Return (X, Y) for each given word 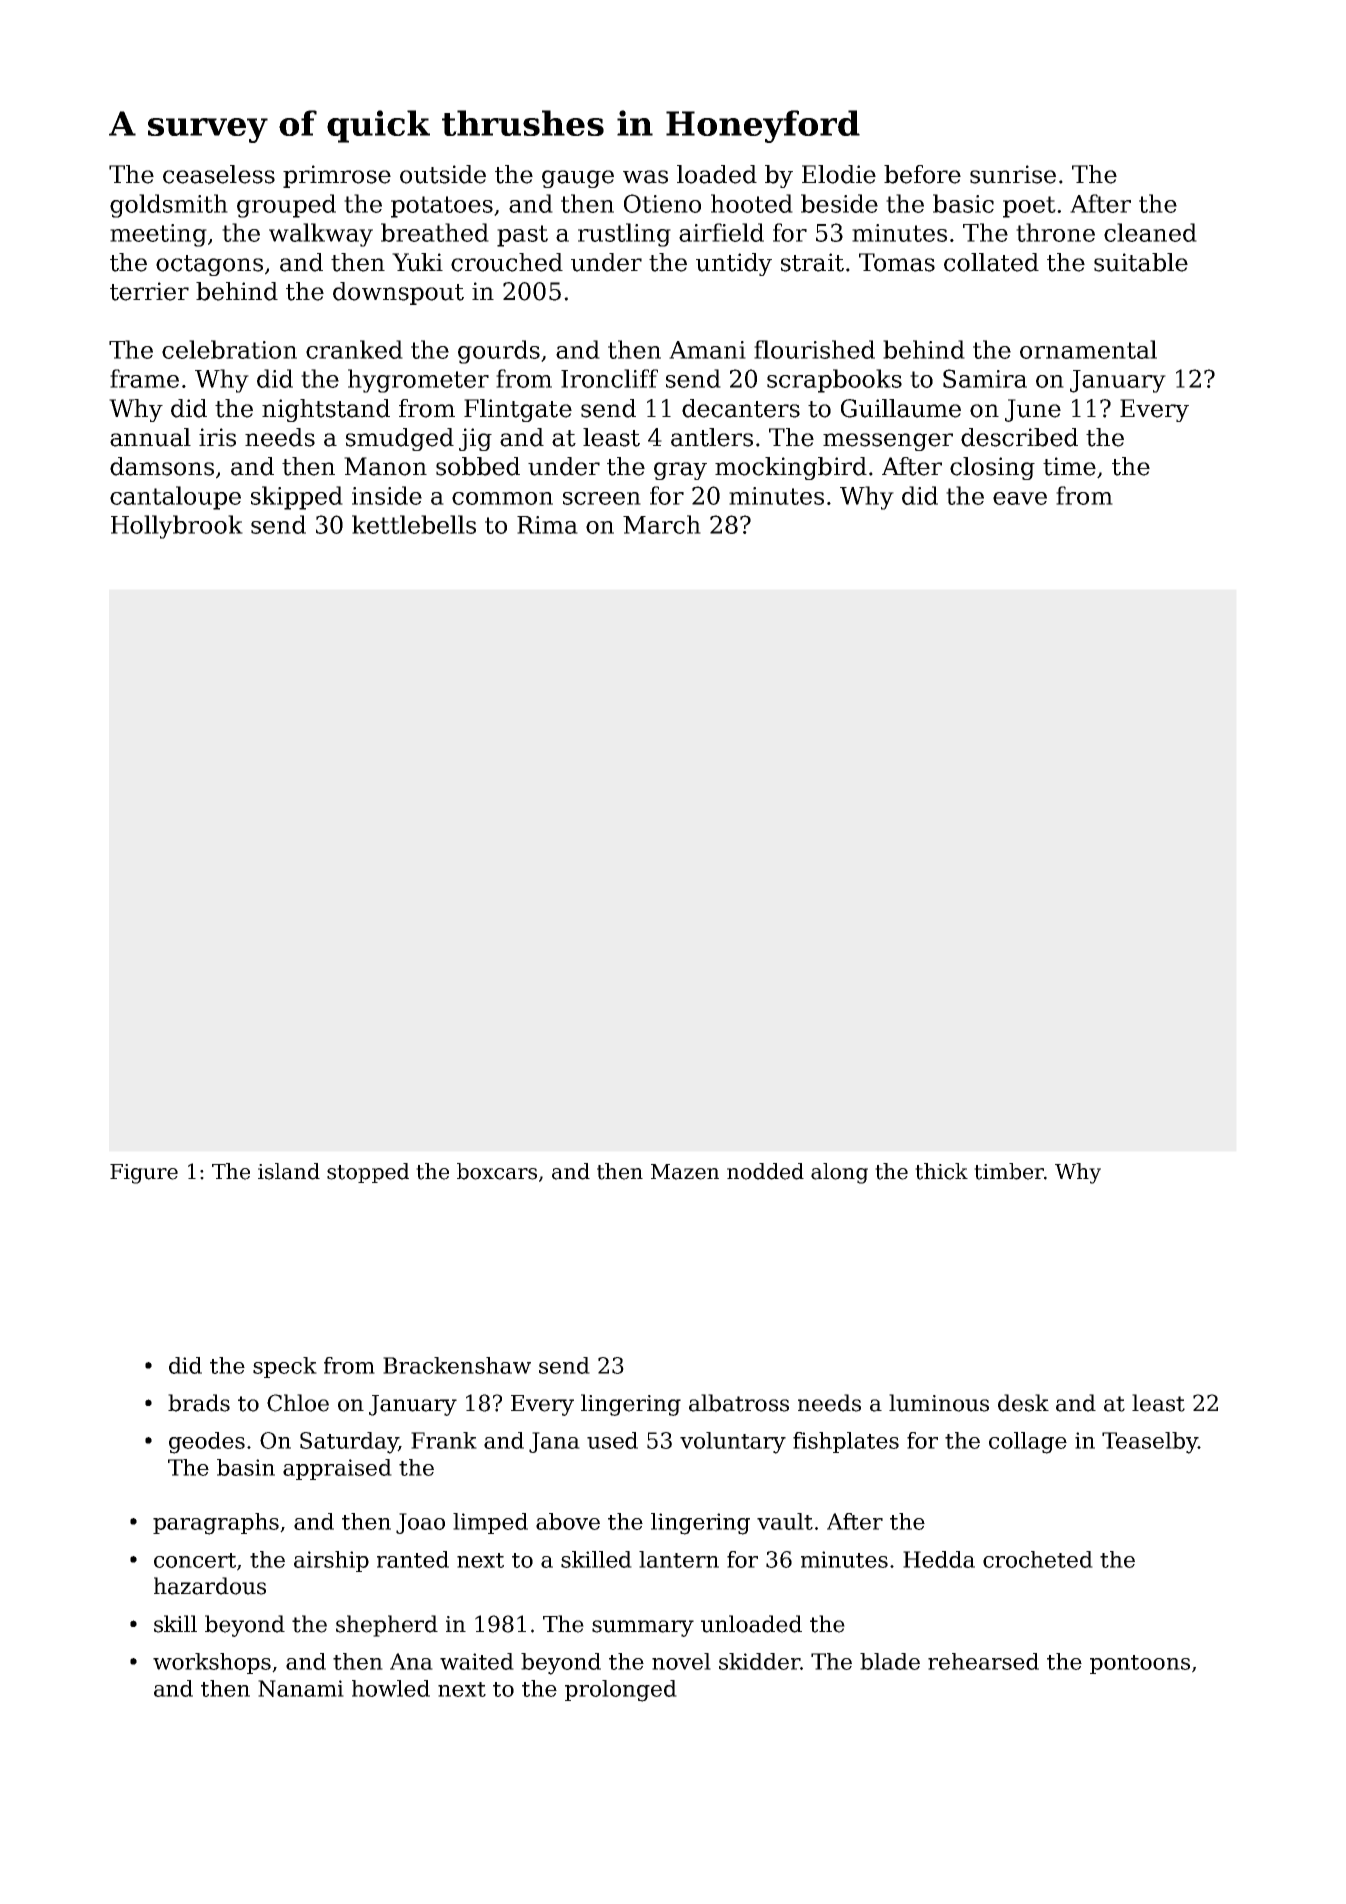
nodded (765, 1171)
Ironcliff (609, 378)
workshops (212, 1663)
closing (992, 468)
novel (681, 1661)
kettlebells (414, 524)
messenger (888, 442)
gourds (499, 352)
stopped (368, 1173)
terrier (149, 291)
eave (1020, 498)
